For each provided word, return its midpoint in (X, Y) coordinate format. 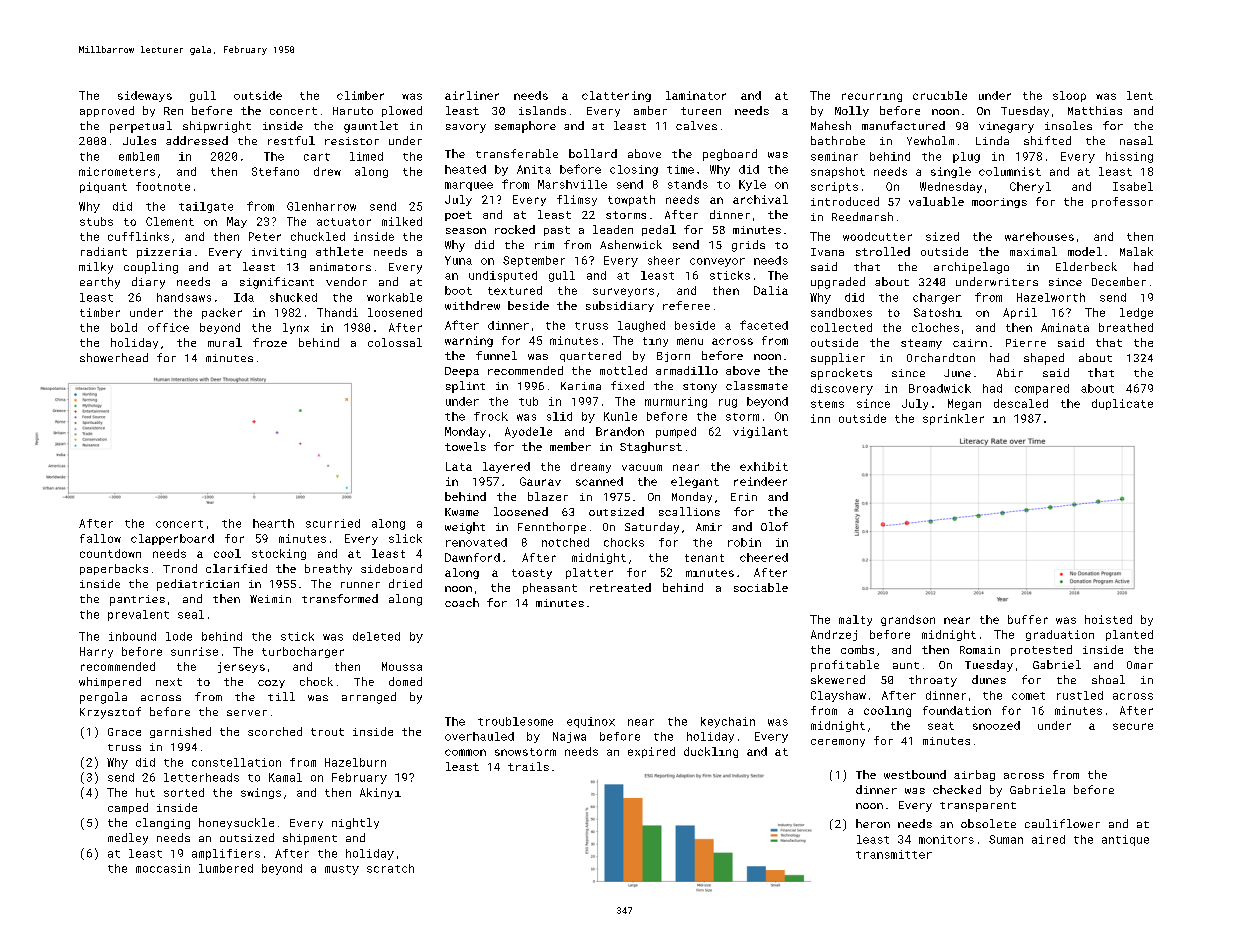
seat (941, 726)
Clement (170, 221)
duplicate (1122, 404)
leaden (613, 229)
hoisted (1108, 619)
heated (465, 169)
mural (225, 342)
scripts (834, 187)
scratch (390, 868)
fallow (100, 538)
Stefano (275, 171)
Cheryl (1030, 187)
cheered (764, 557)
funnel (496, 355)
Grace (124, 732)
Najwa (569, 737)
